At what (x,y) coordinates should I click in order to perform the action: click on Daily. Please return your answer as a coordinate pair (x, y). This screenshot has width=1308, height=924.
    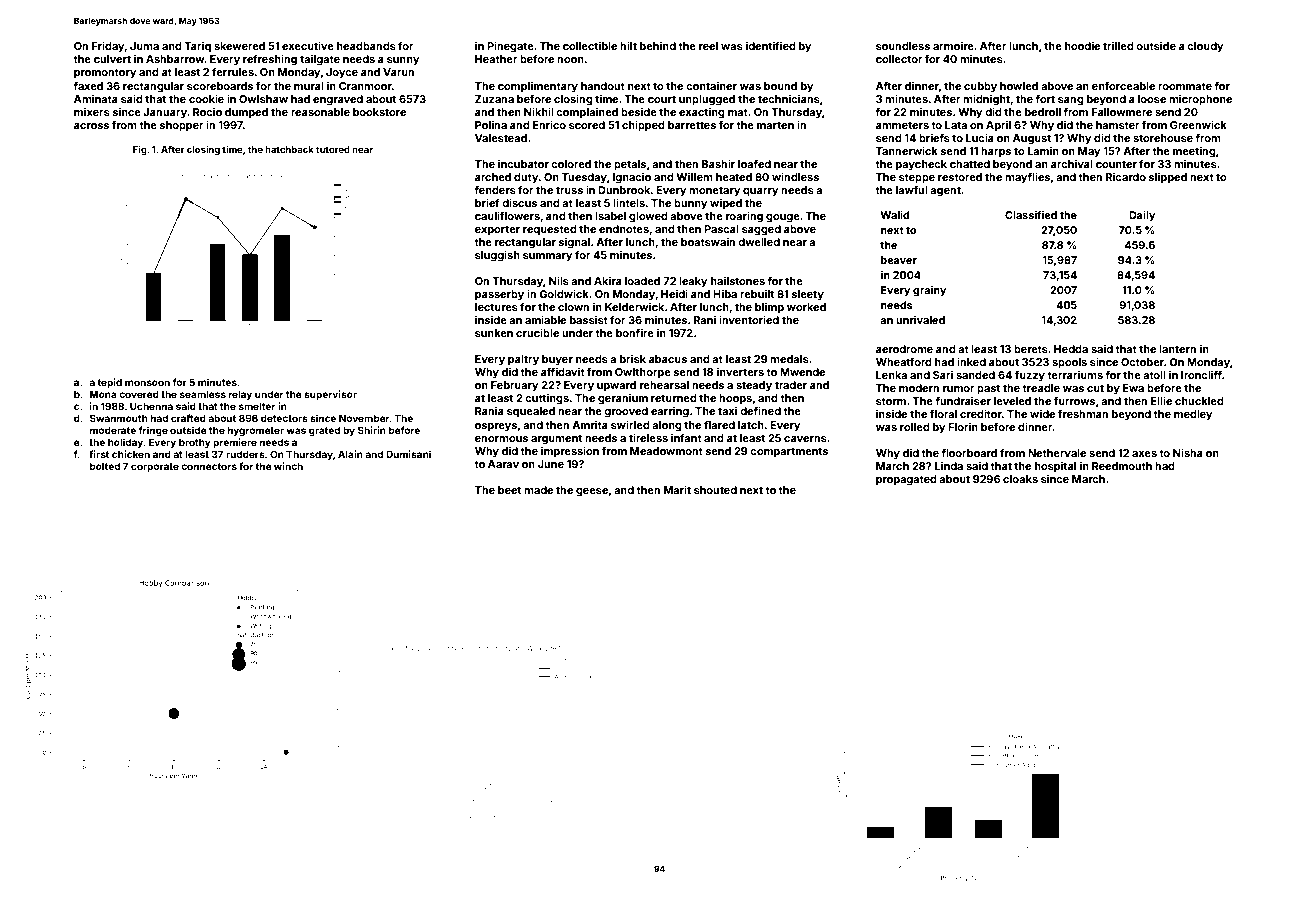
    Looking at the image, I should click on (1142, 216).
